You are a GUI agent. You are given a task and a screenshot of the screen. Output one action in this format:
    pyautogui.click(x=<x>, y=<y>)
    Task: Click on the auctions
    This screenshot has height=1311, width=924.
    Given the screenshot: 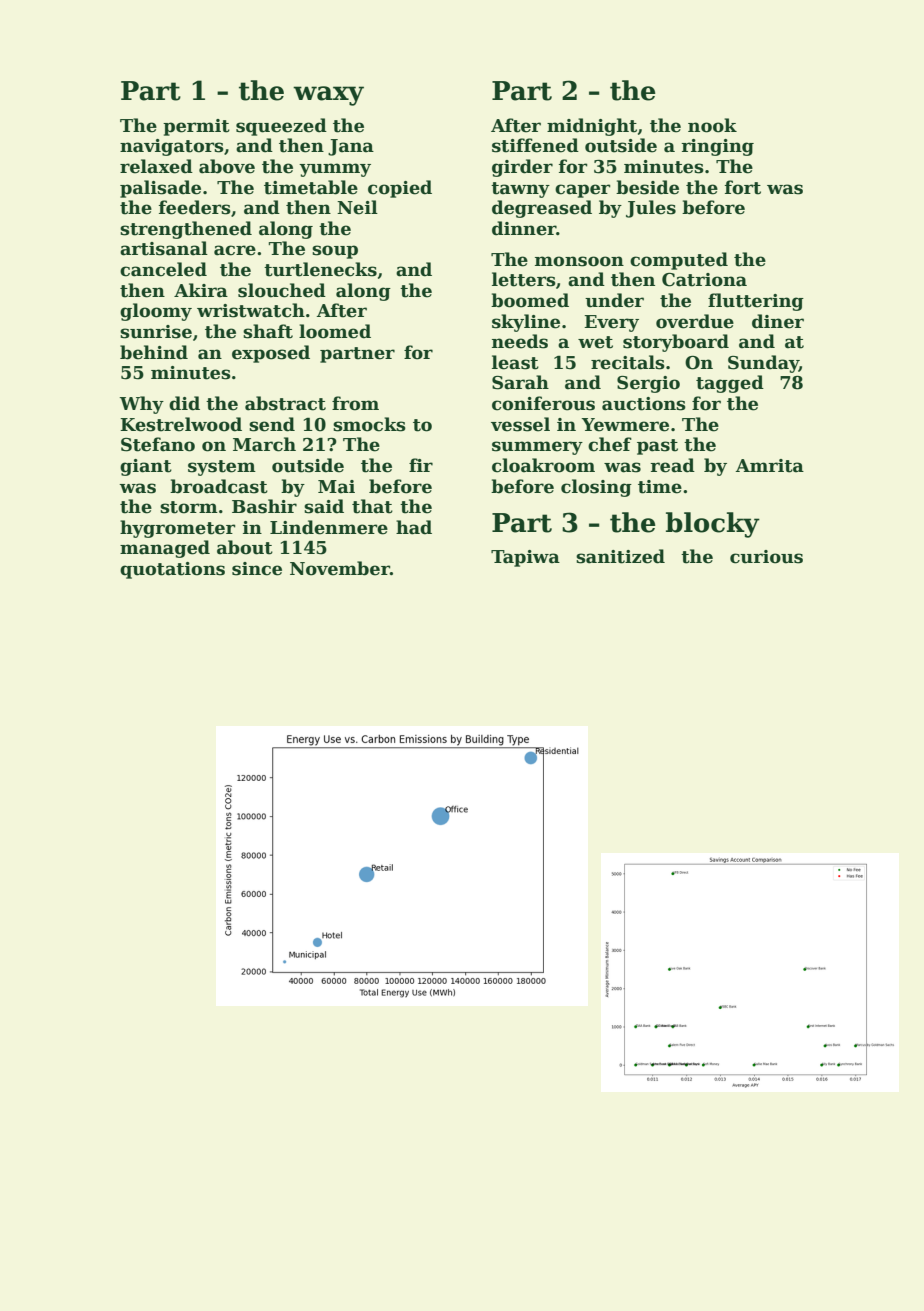 What is the action you would take?
    pyautogui.click(x=644, y=404)
